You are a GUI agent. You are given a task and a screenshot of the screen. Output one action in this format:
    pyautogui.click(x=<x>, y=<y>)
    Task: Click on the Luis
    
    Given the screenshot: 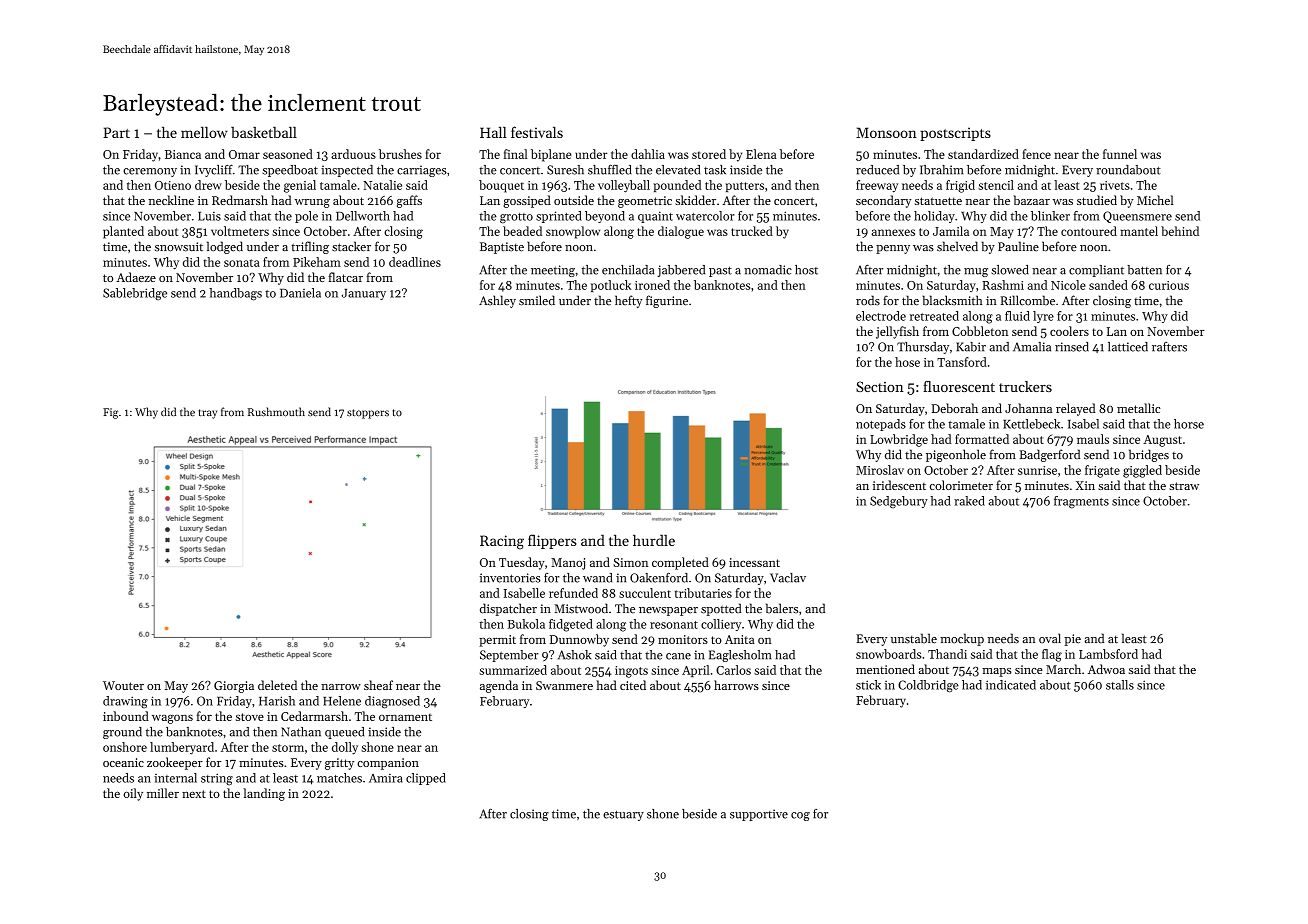 What is the action you would take?
    pyautogui.click(x=209, y=216)
